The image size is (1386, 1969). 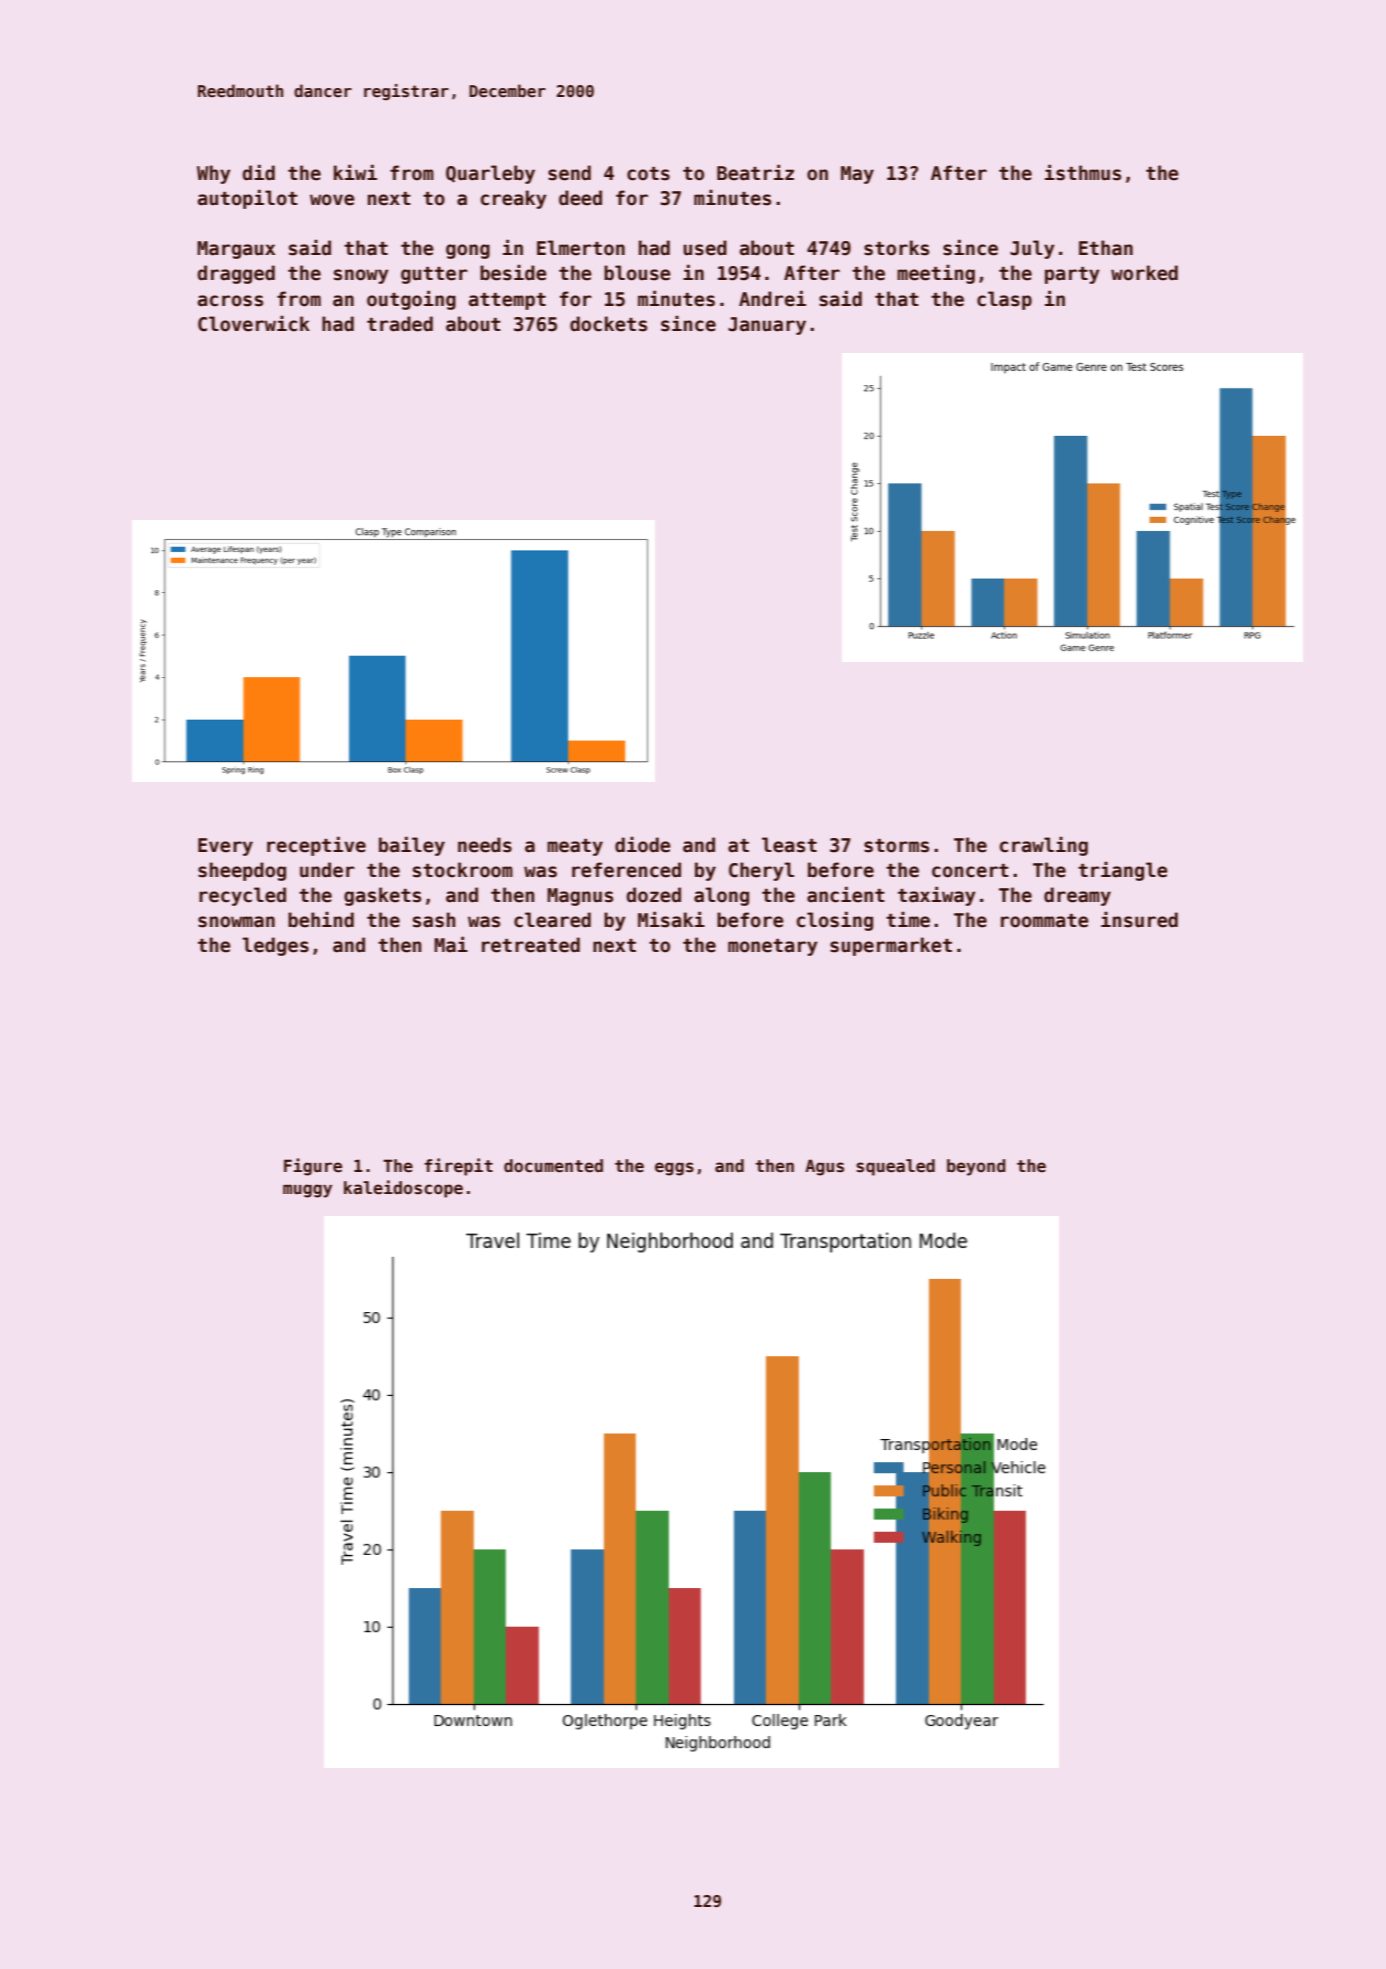 I want to click on send, so click(x=569, y=173).
